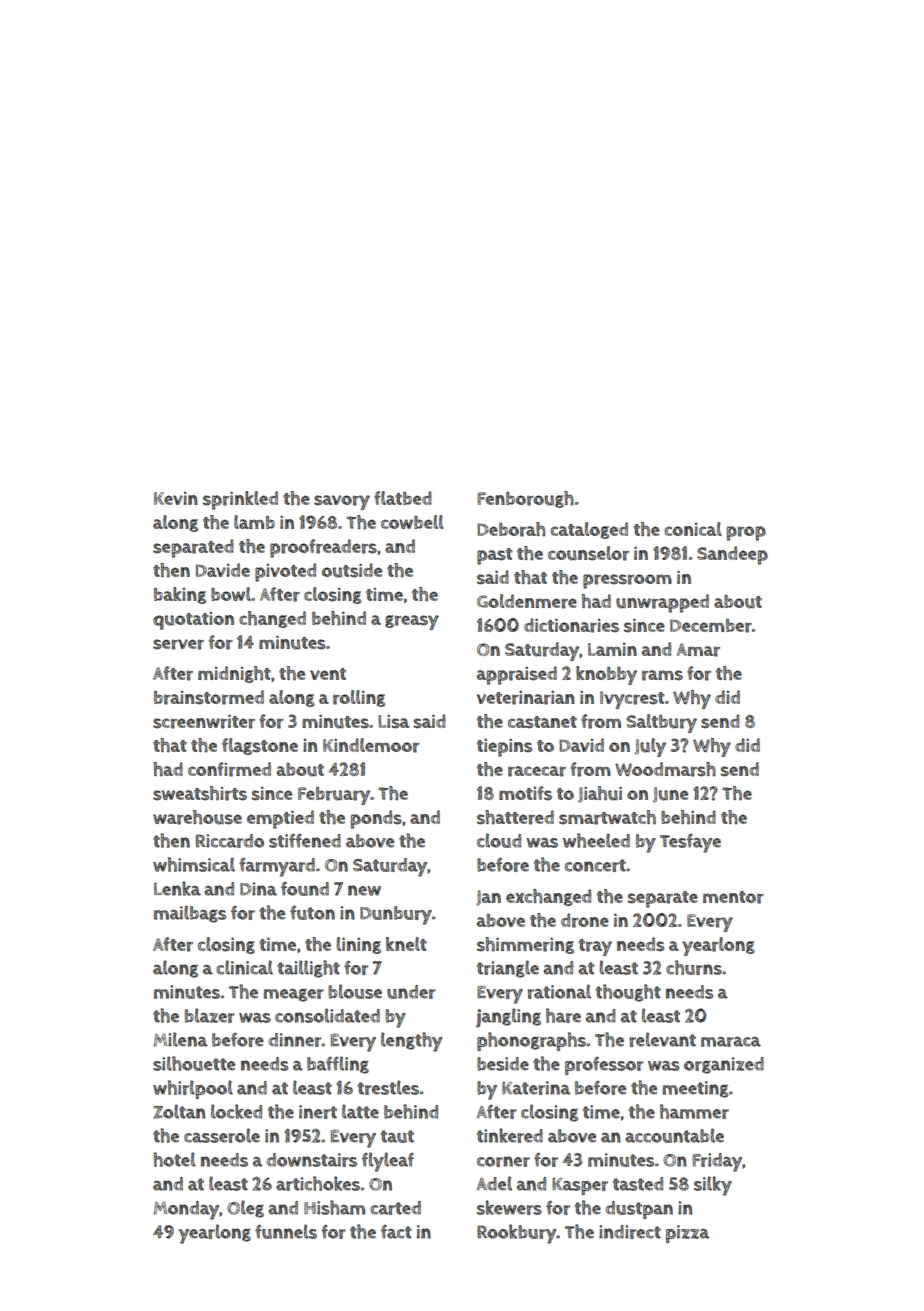 The height and width of the image is (1311, 924). What do you see at coordinates (627, 581) in the image?
I see `pressroom` at bounding box center [627, 581].
